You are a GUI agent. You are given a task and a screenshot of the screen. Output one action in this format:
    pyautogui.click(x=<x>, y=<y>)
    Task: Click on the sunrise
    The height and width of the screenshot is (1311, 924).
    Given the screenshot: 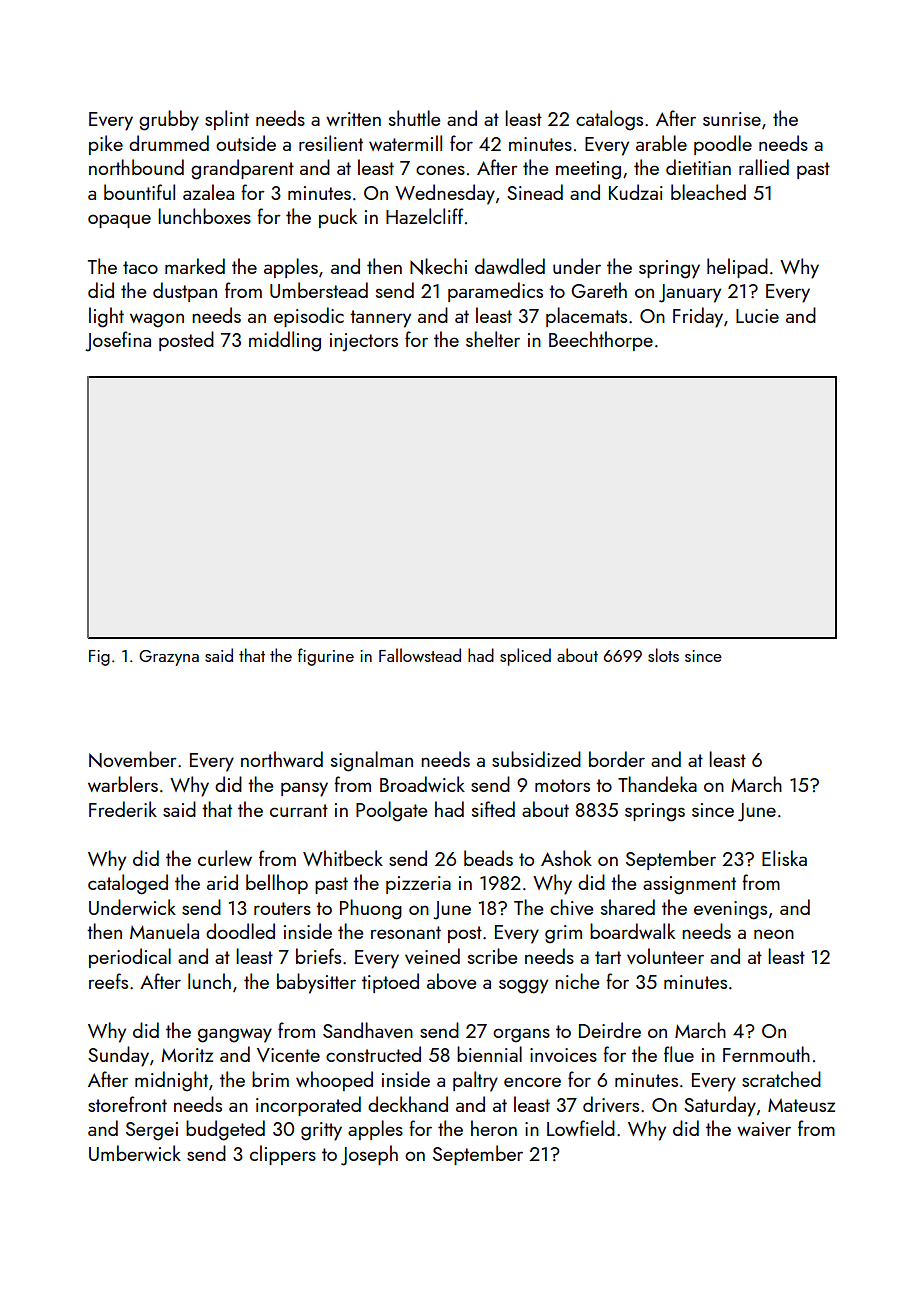 What is the action you would take?
    pyautogui.click(x=732, y=119)
